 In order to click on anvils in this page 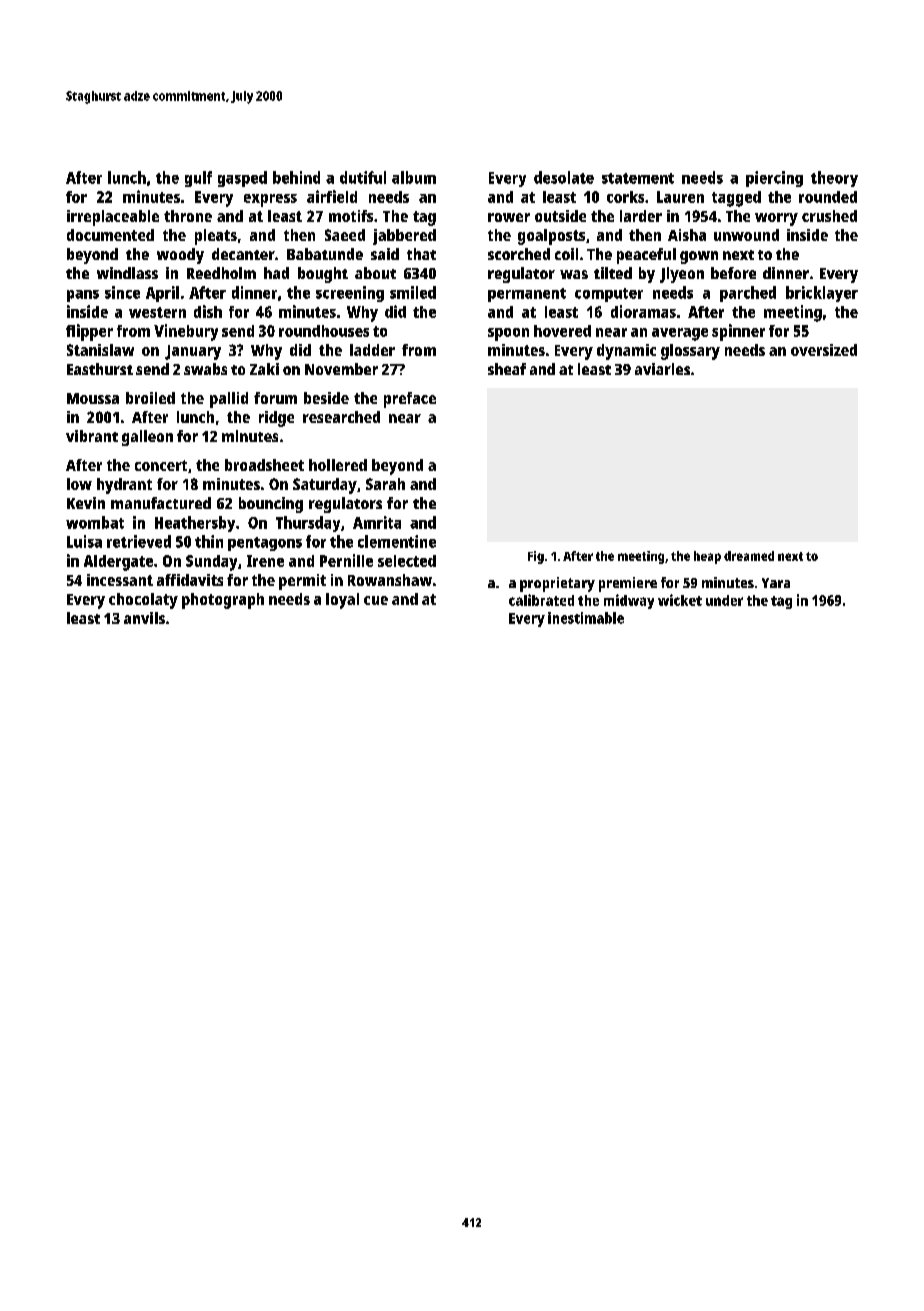, I will do `click(144, 618)`.
